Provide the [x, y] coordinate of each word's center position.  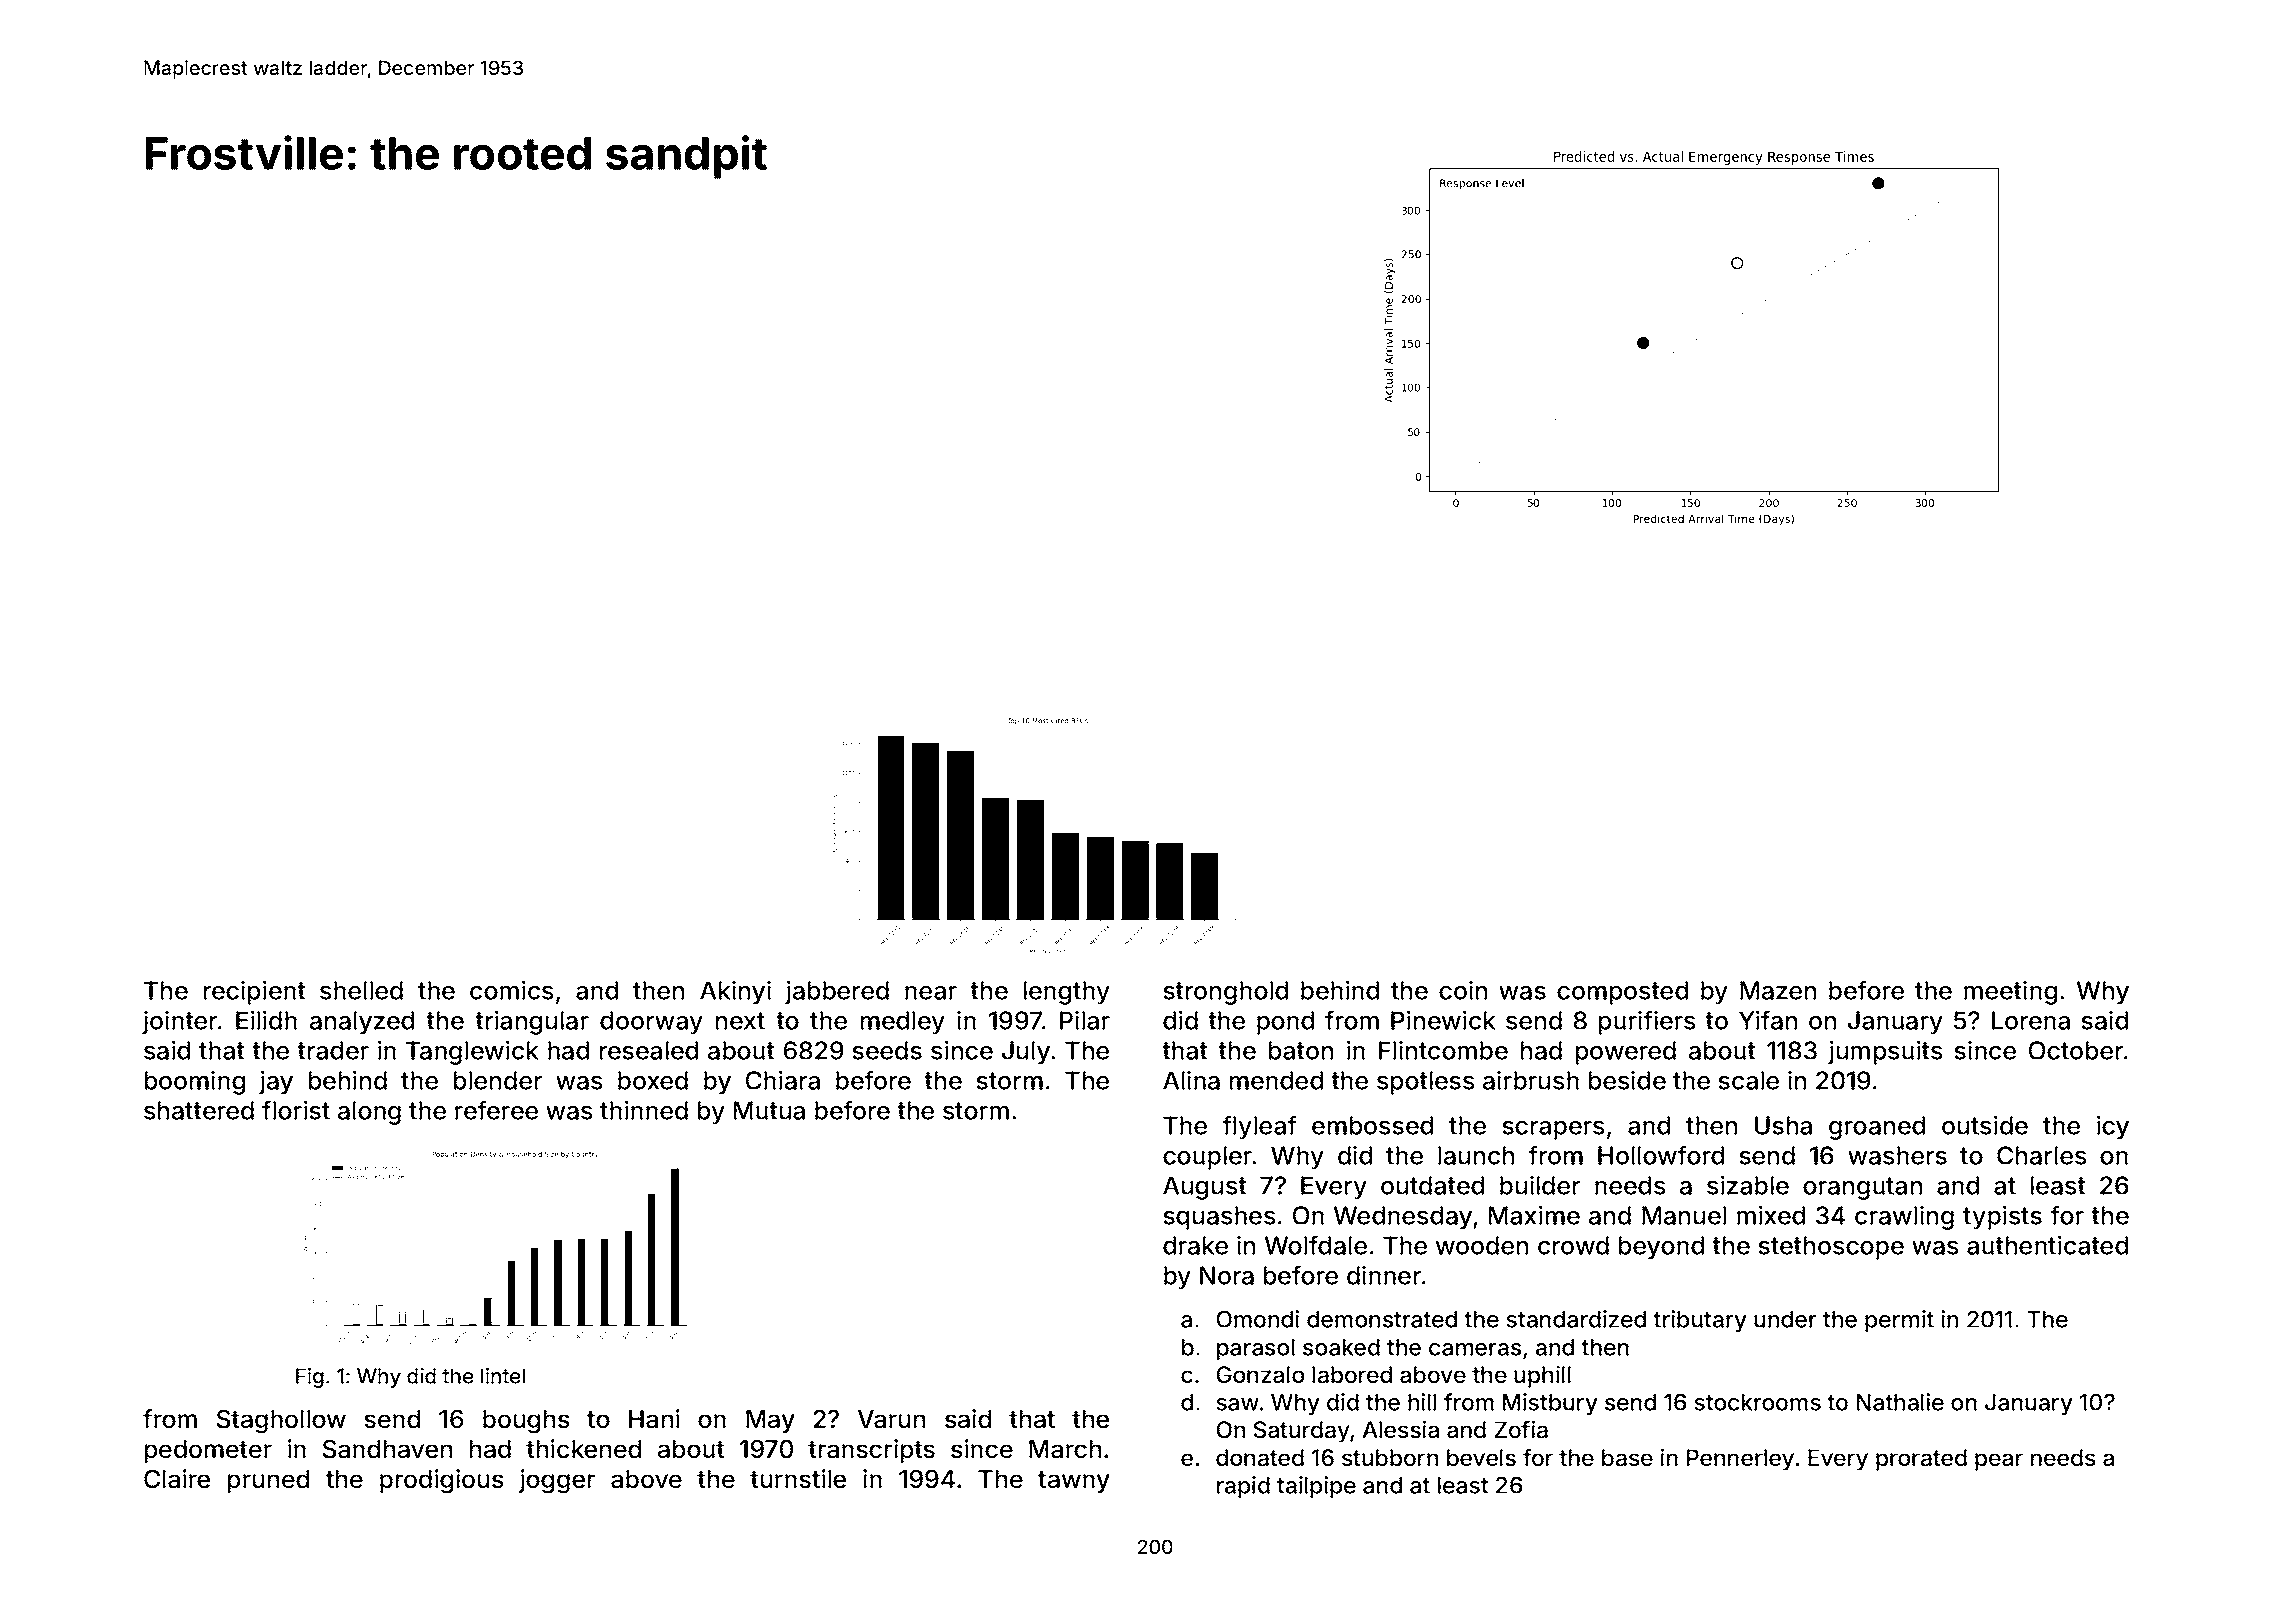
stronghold [1225, 993]
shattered [199, 1110]
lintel [503, 1376]
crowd [1573, 1245]
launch [1476, 1155]
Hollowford [1661, 1155]
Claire [177, 1479]
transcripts [871, 1451]
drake [1195, 1245]
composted [1622, 993]
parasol [1256, 1349]
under [1785, 1319]
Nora [1227, 1275]
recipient [255, 992]
